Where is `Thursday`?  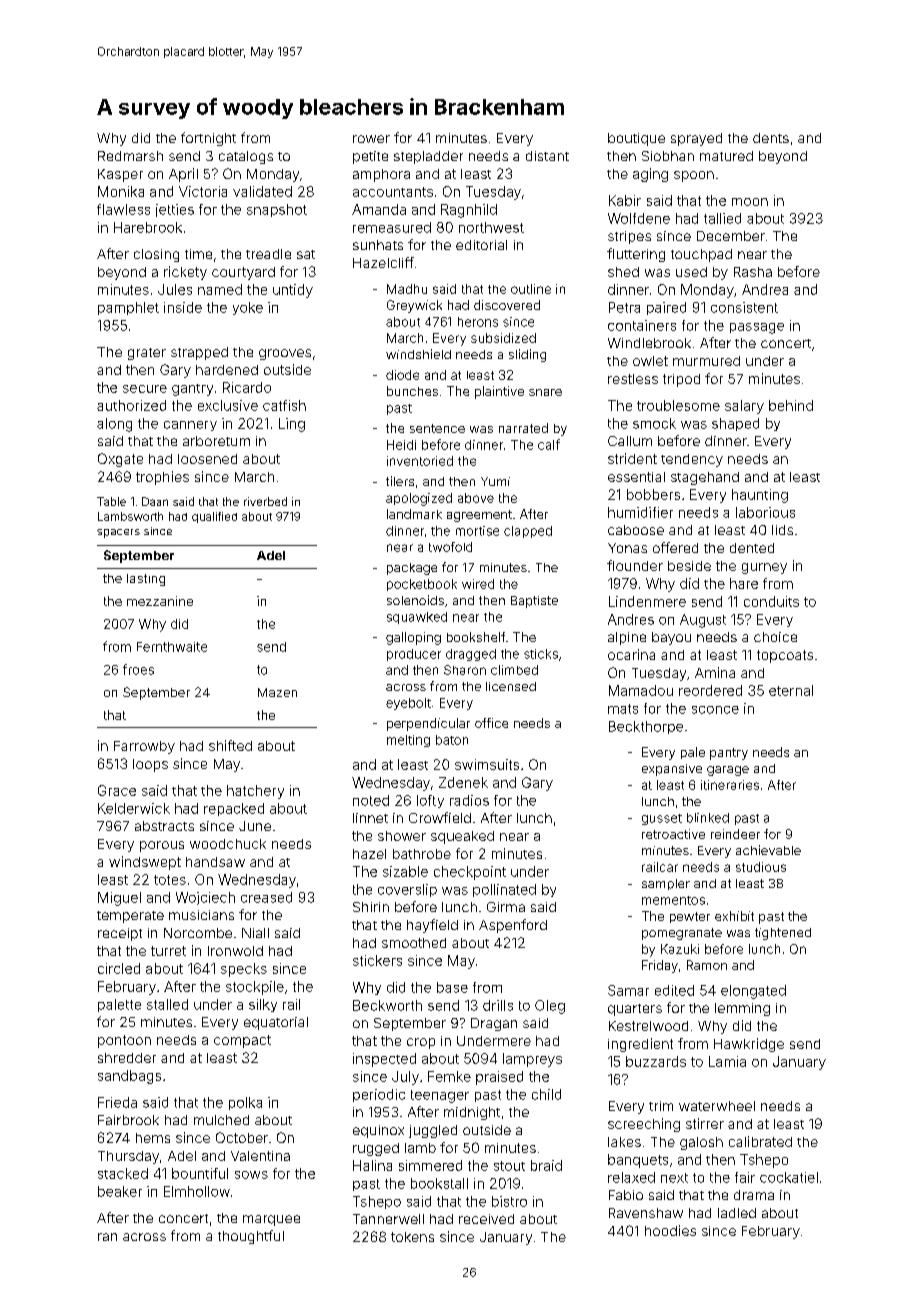 Thursday is located at coordinates (128, 1157).
